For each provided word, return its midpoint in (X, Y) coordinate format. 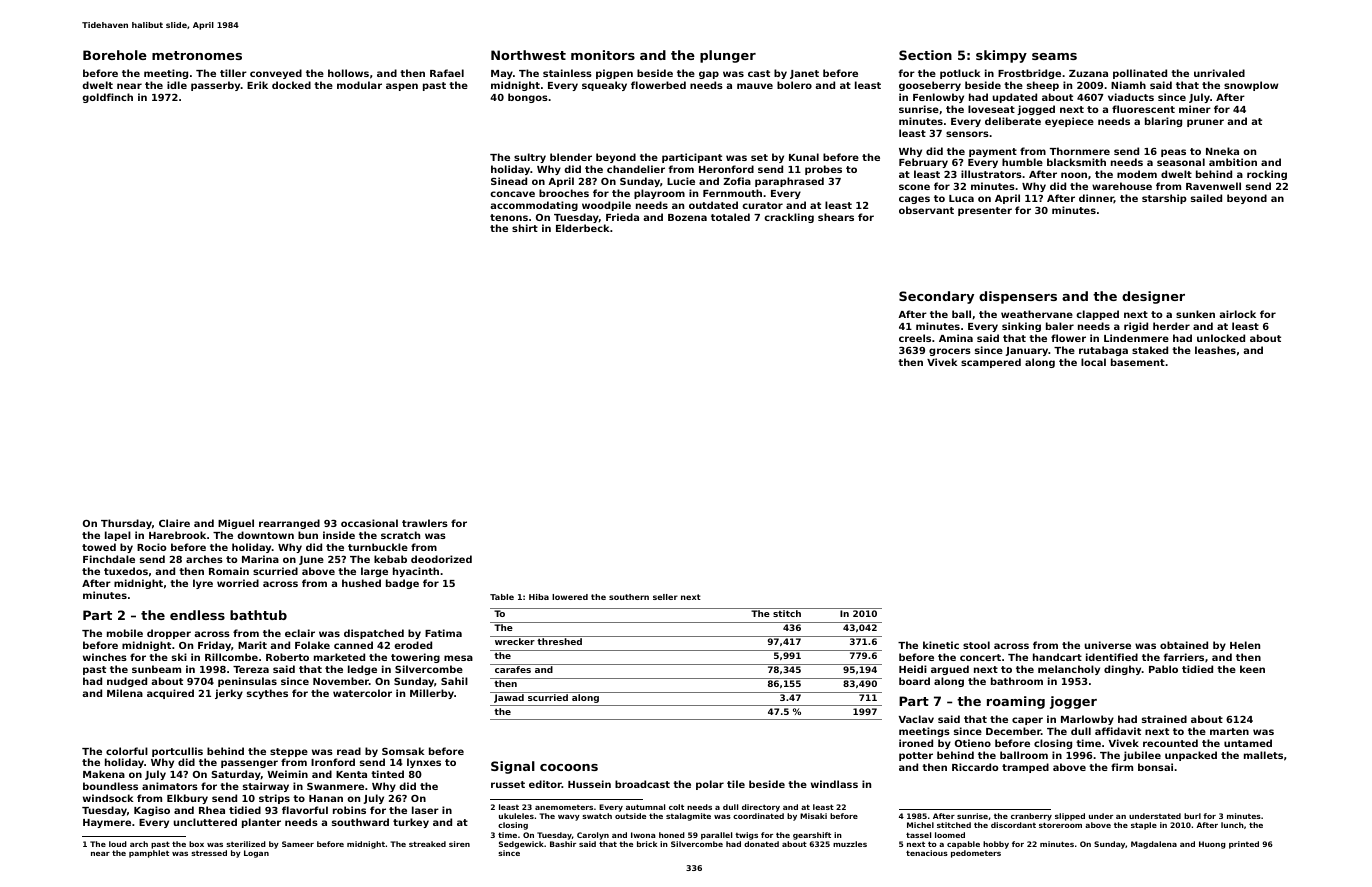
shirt (525, 228)
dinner (1096, 199)
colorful (127, 751)
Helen (1245, 645)
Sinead (509, 181)
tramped (1025, 768)
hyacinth (416, 572)
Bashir (563, 844)
